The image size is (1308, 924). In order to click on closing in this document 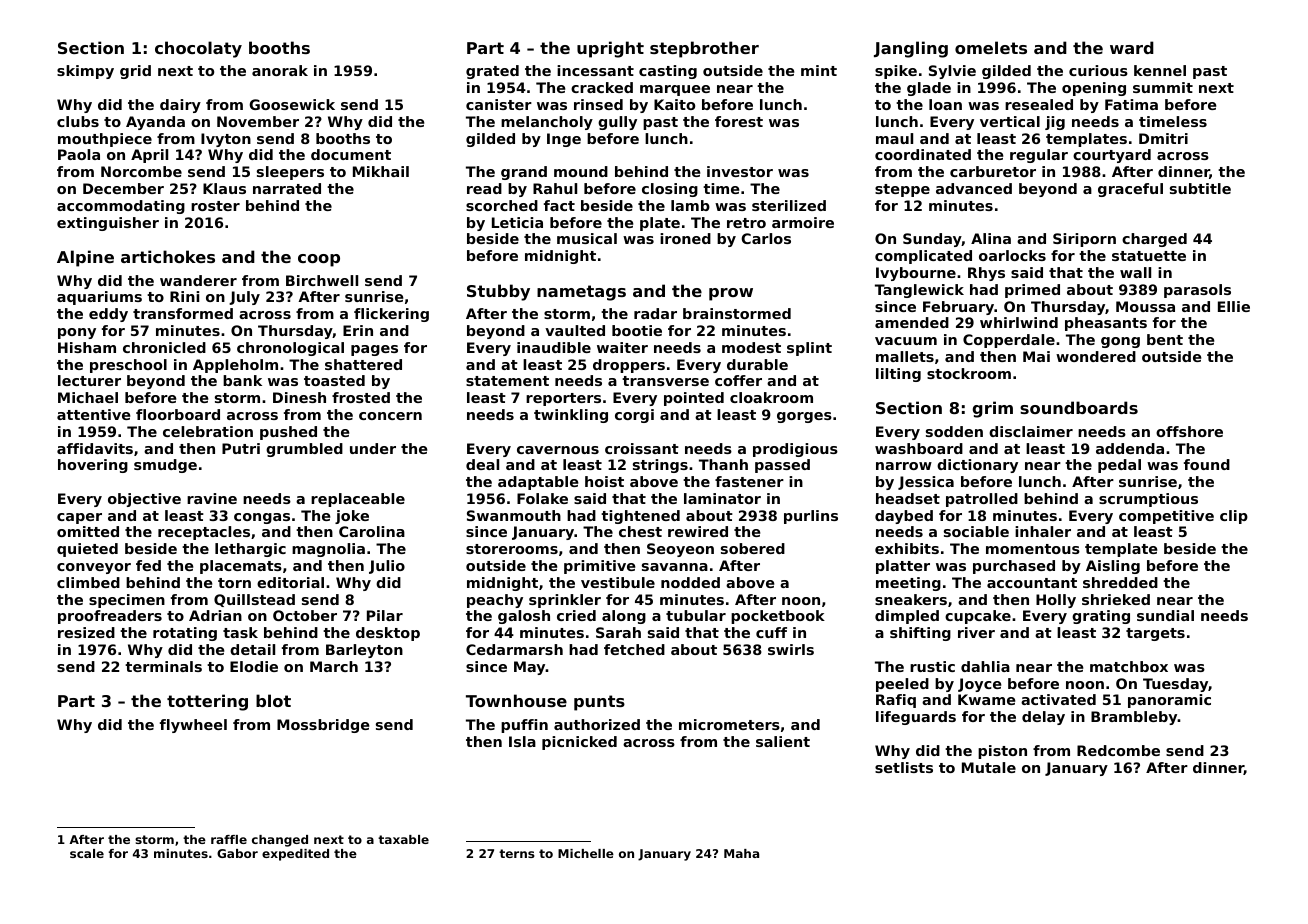, I will do `click(670, 190)`.
